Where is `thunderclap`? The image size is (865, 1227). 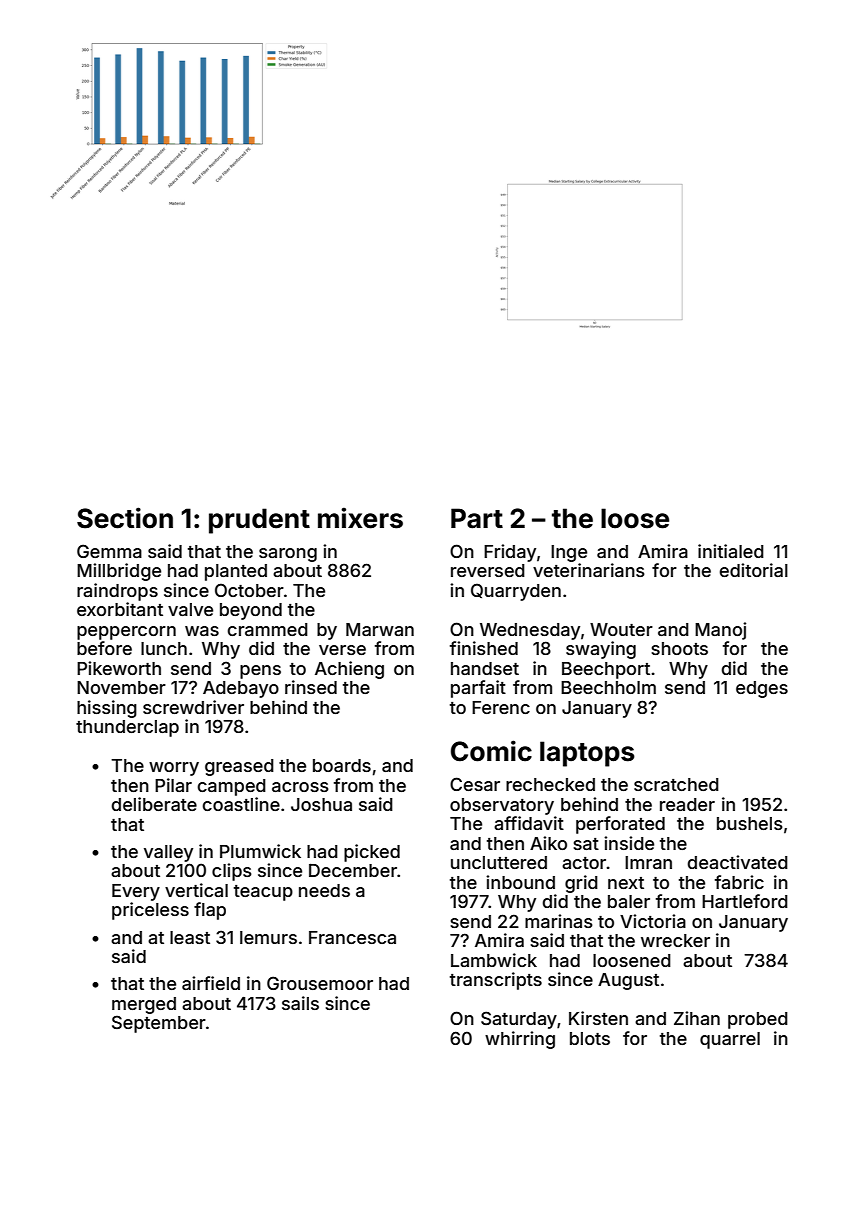
thunderclap is located at coordinates (127, 728).
